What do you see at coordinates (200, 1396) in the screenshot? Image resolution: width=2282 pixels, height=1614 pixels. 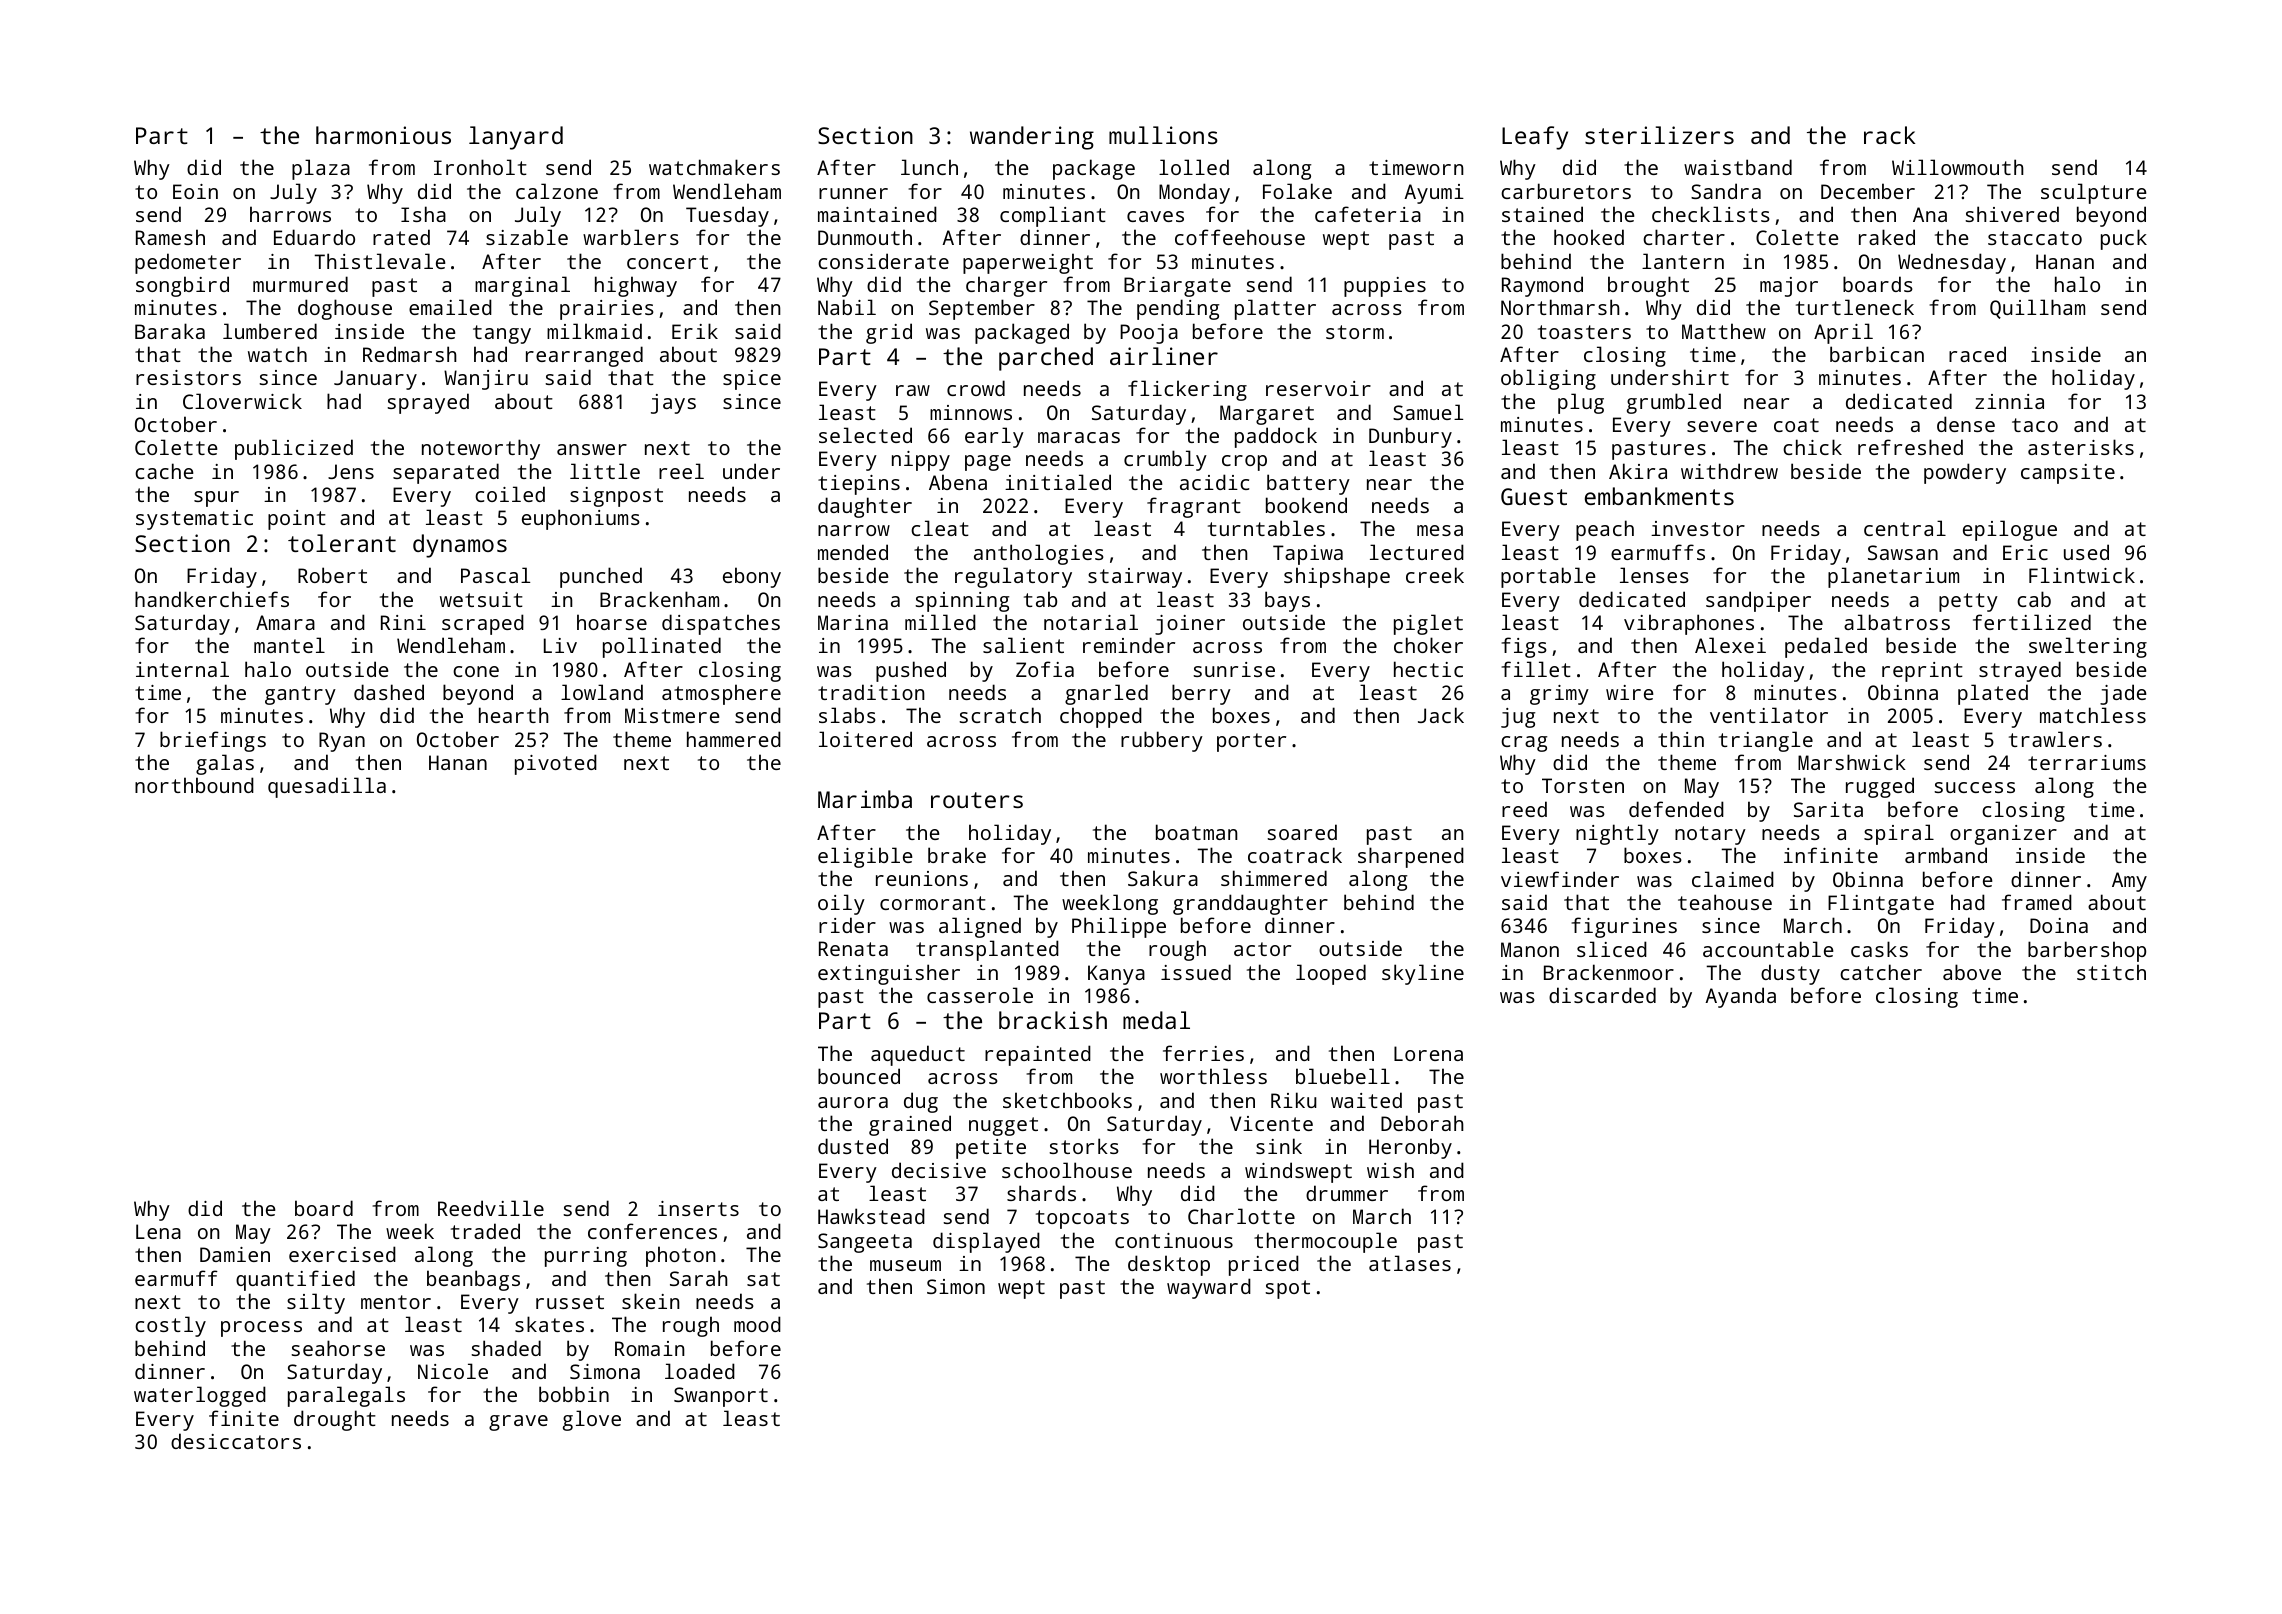 I see `waterlogged` at bounding box center [200, 1396].
